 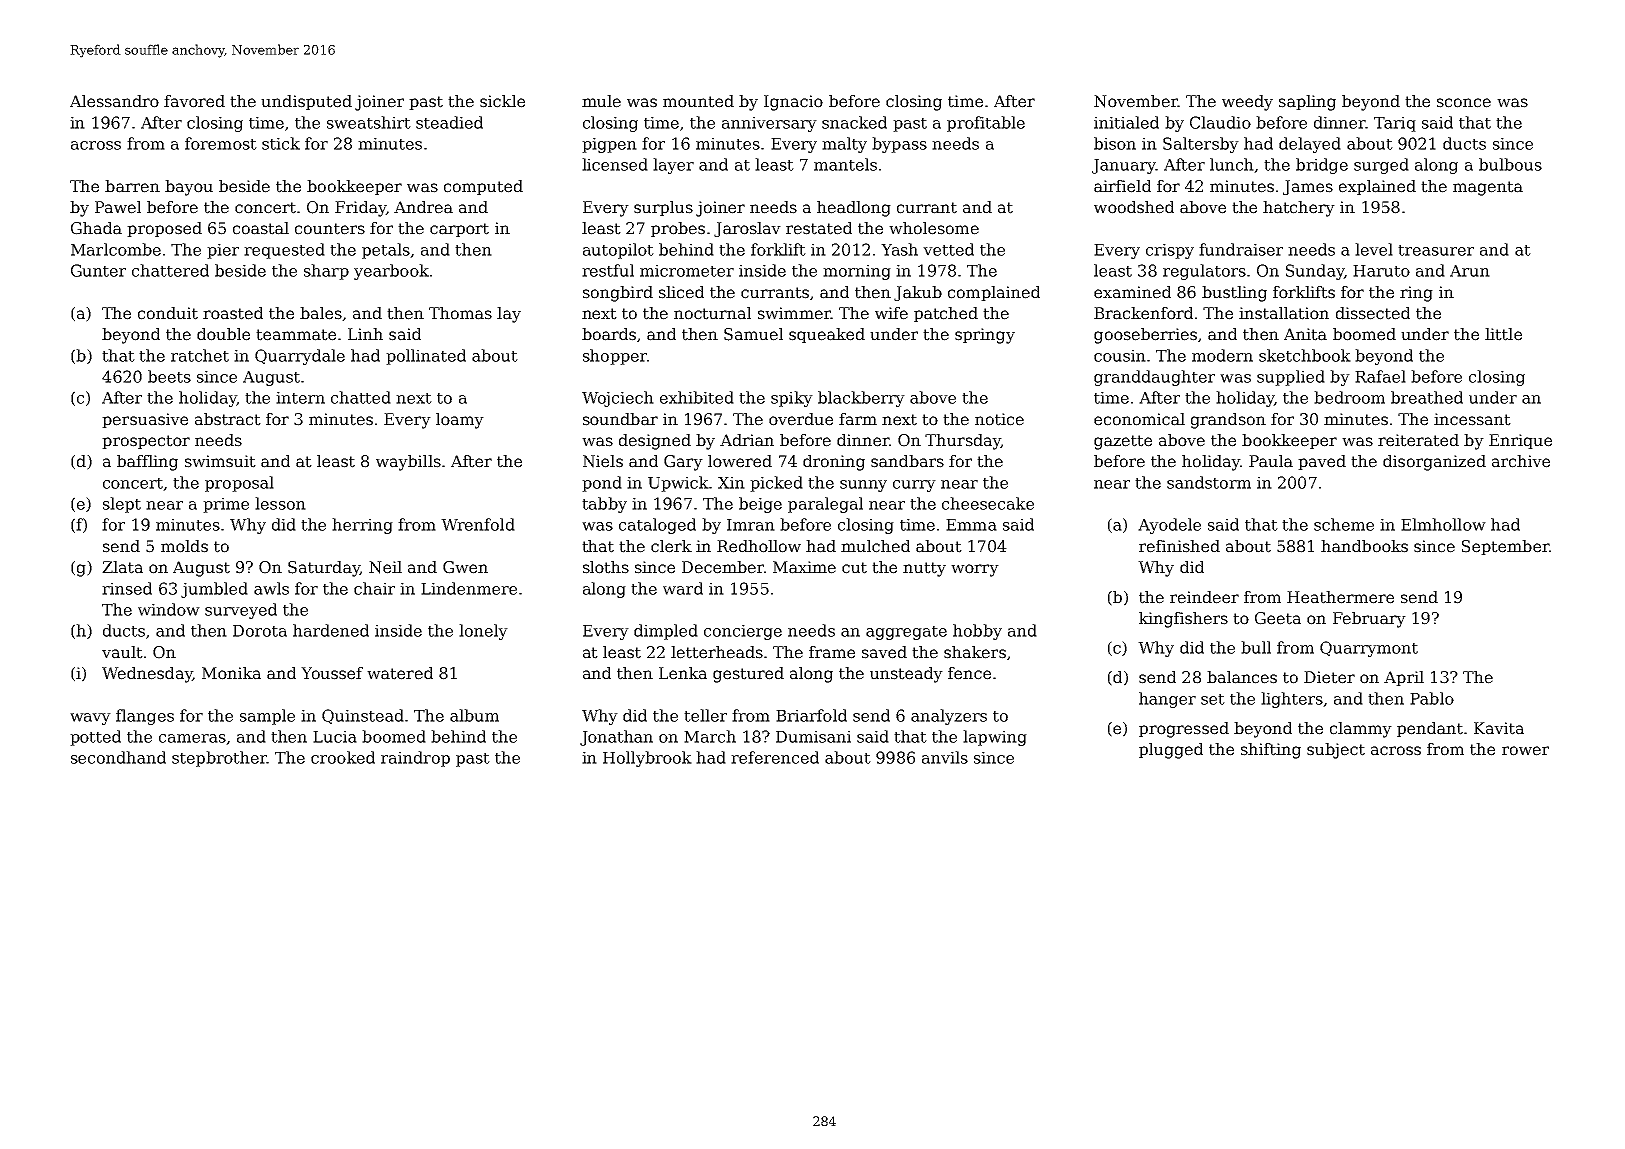 I want to click on crooked, so click(x=343, y=757).
